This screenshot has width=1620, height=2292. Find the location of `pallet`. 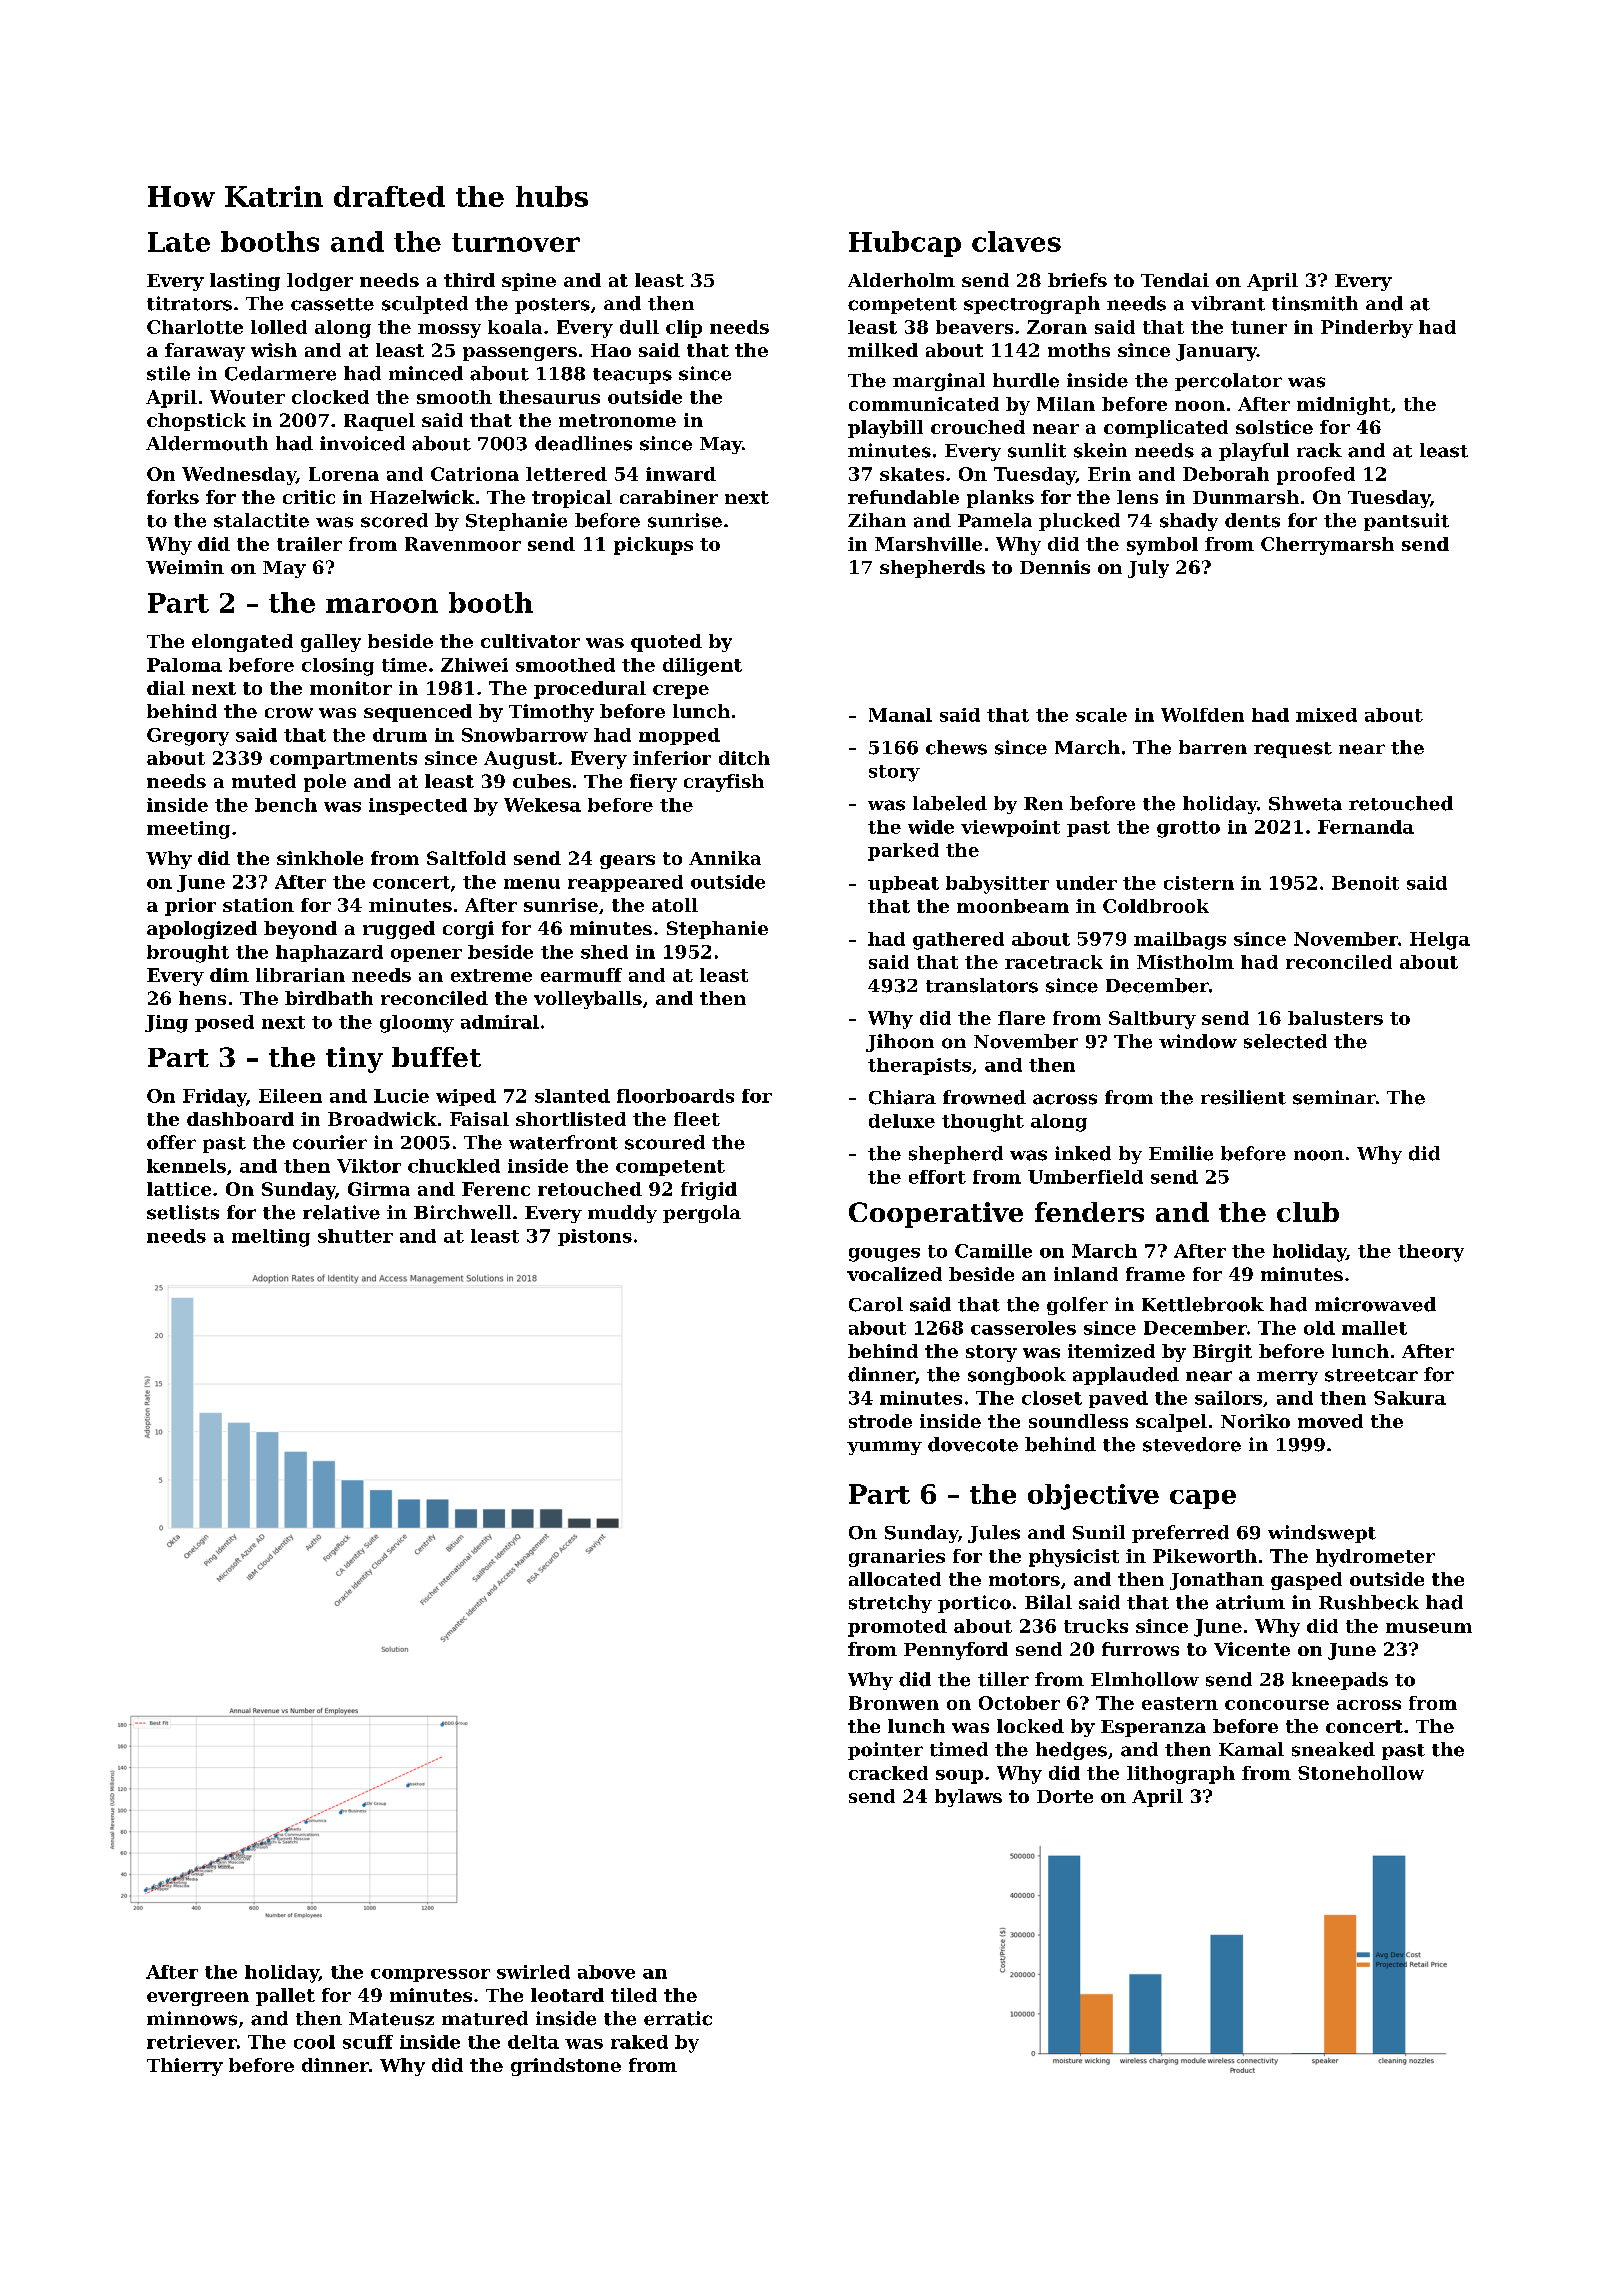

pallet is located at coordinates (285, 1997).
